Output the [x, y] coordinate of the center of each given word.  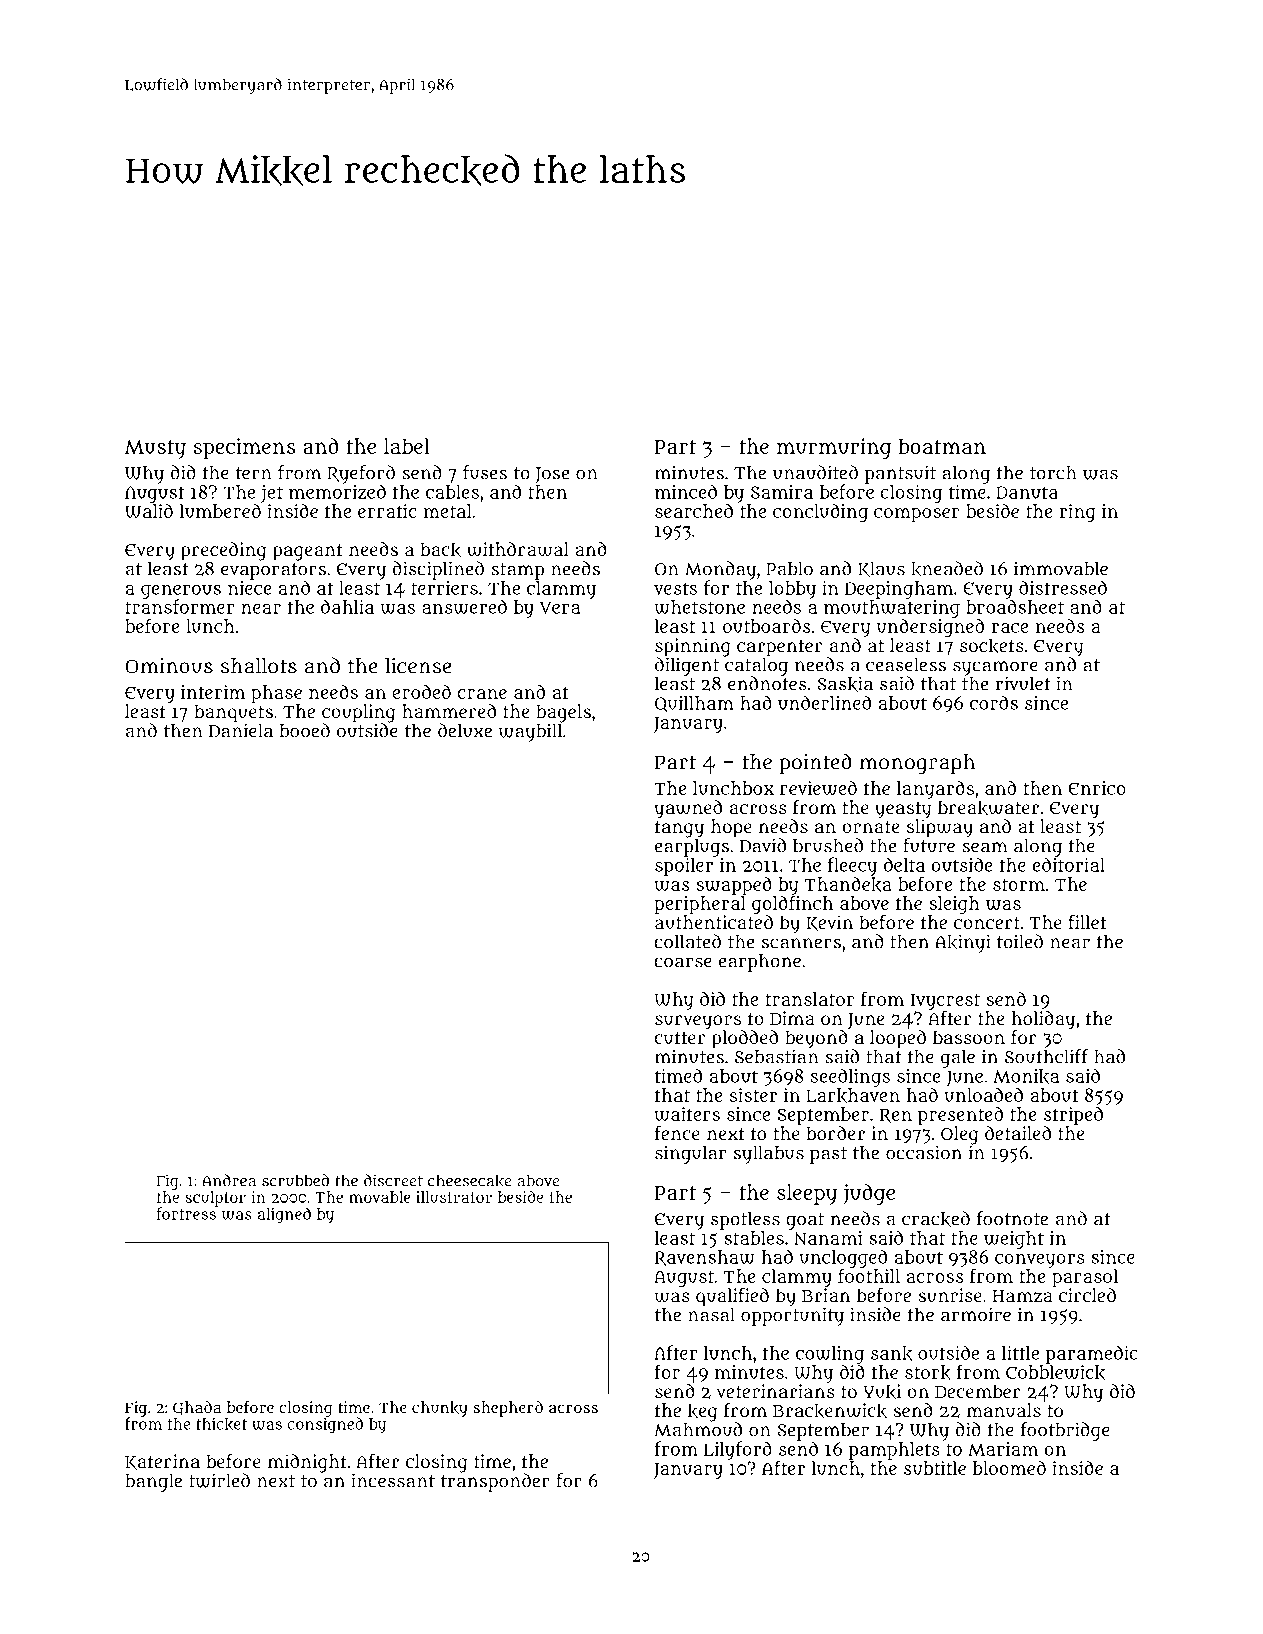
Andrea [229, 1180]
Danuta [1027, 492]
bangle [153, 1482]
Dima [792, 1018]
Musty [155, 449]
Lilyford [738, 1450]
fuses [485, 472]
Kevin [829, 923]
